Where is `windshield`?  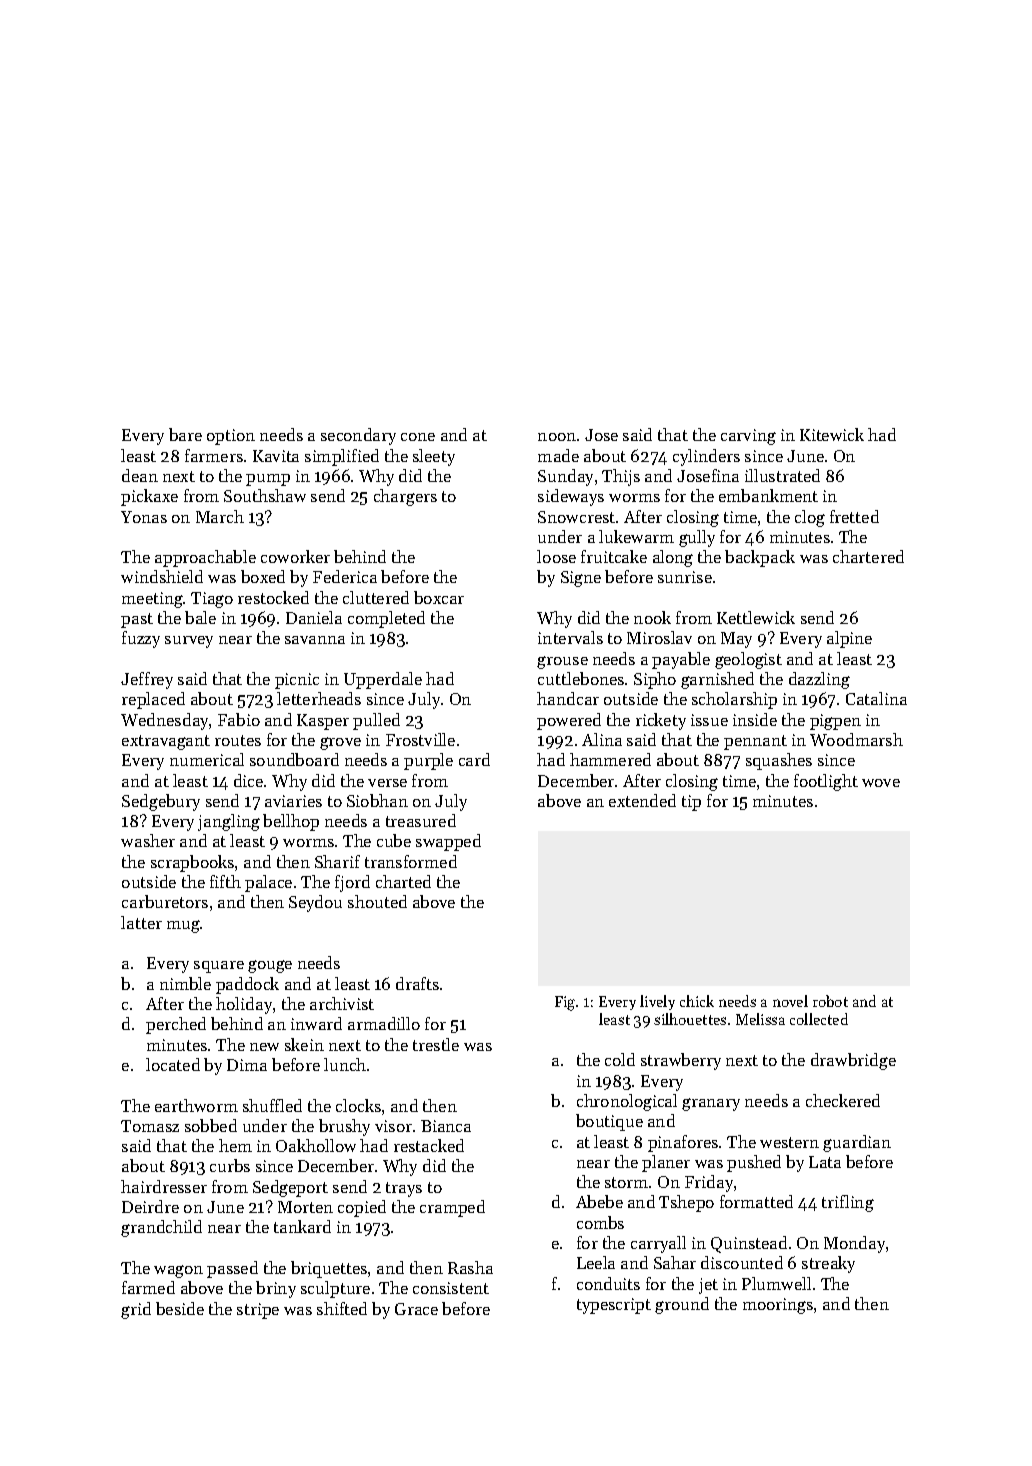 windshield is located at coordinates (162, 576).
